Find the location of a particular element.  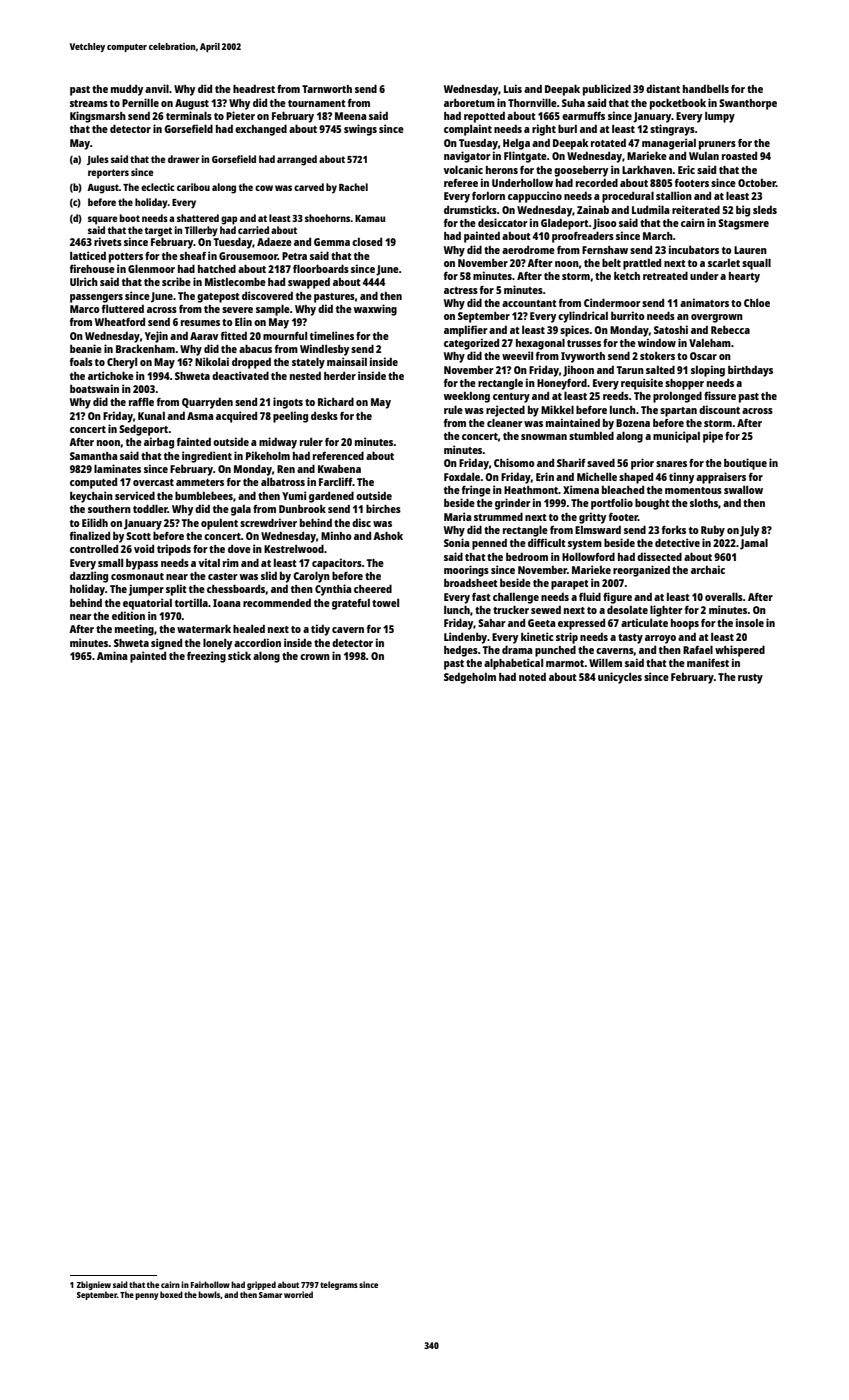

Tarnworth is located at coordinates (327, 89).
